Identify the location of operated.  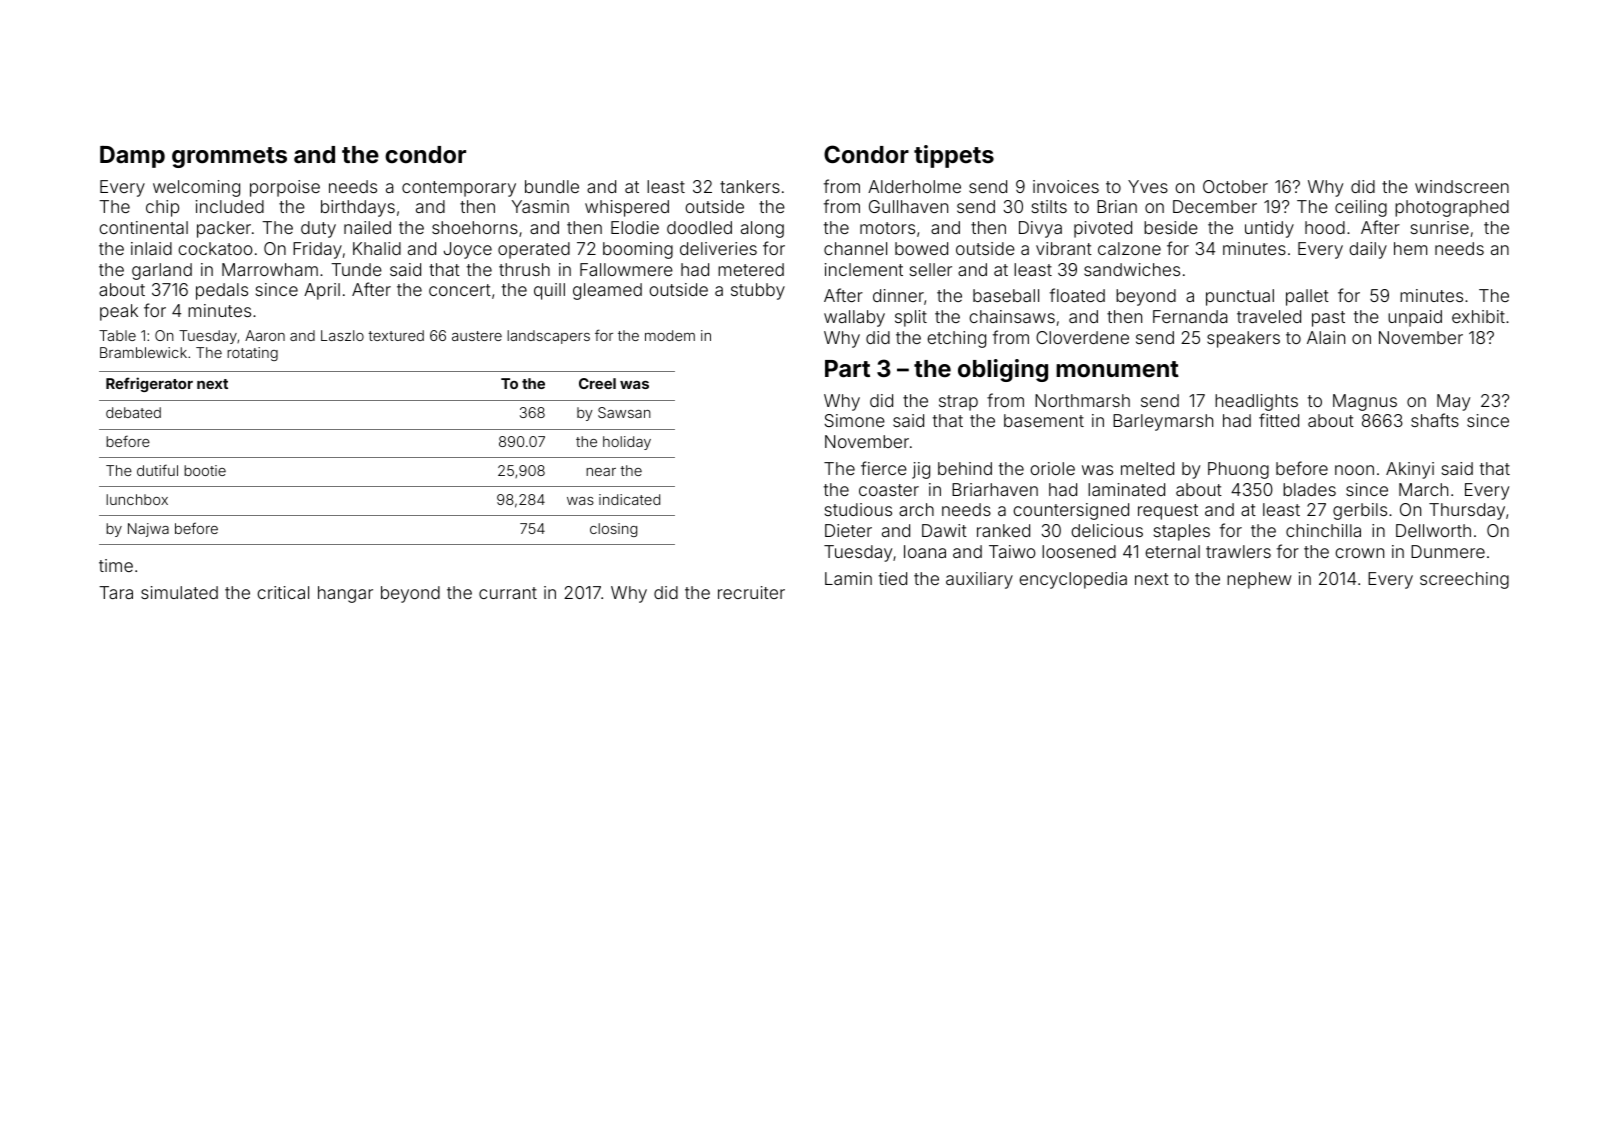
(534, 250).
